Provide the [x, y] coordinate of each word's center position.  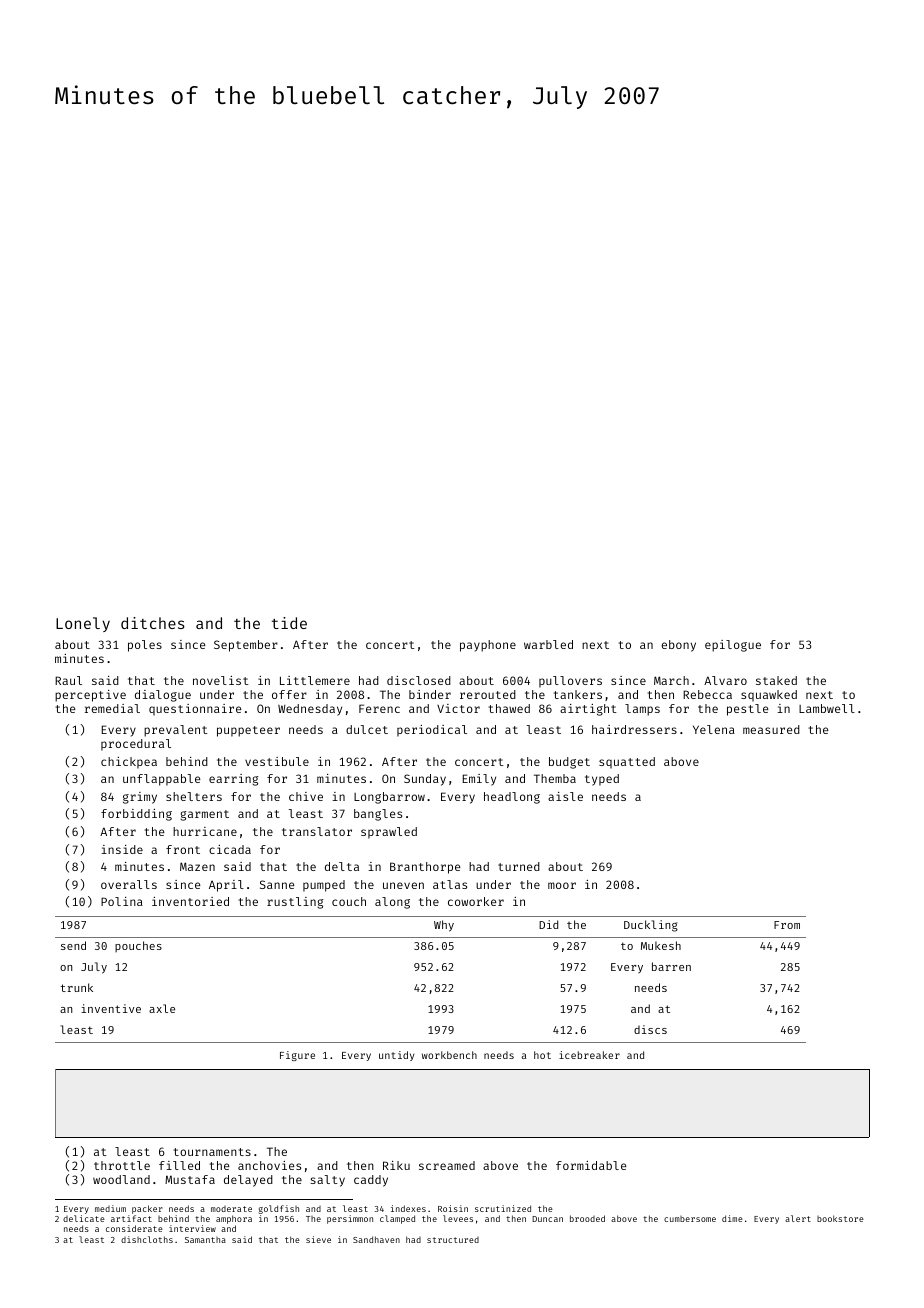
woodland [121, 1179]
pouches [138, 946]
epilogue [733, 646]
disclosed [419, 680]
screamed [447, 1165]
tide [289, 623]
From [787, 925]
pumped [324, 886]
